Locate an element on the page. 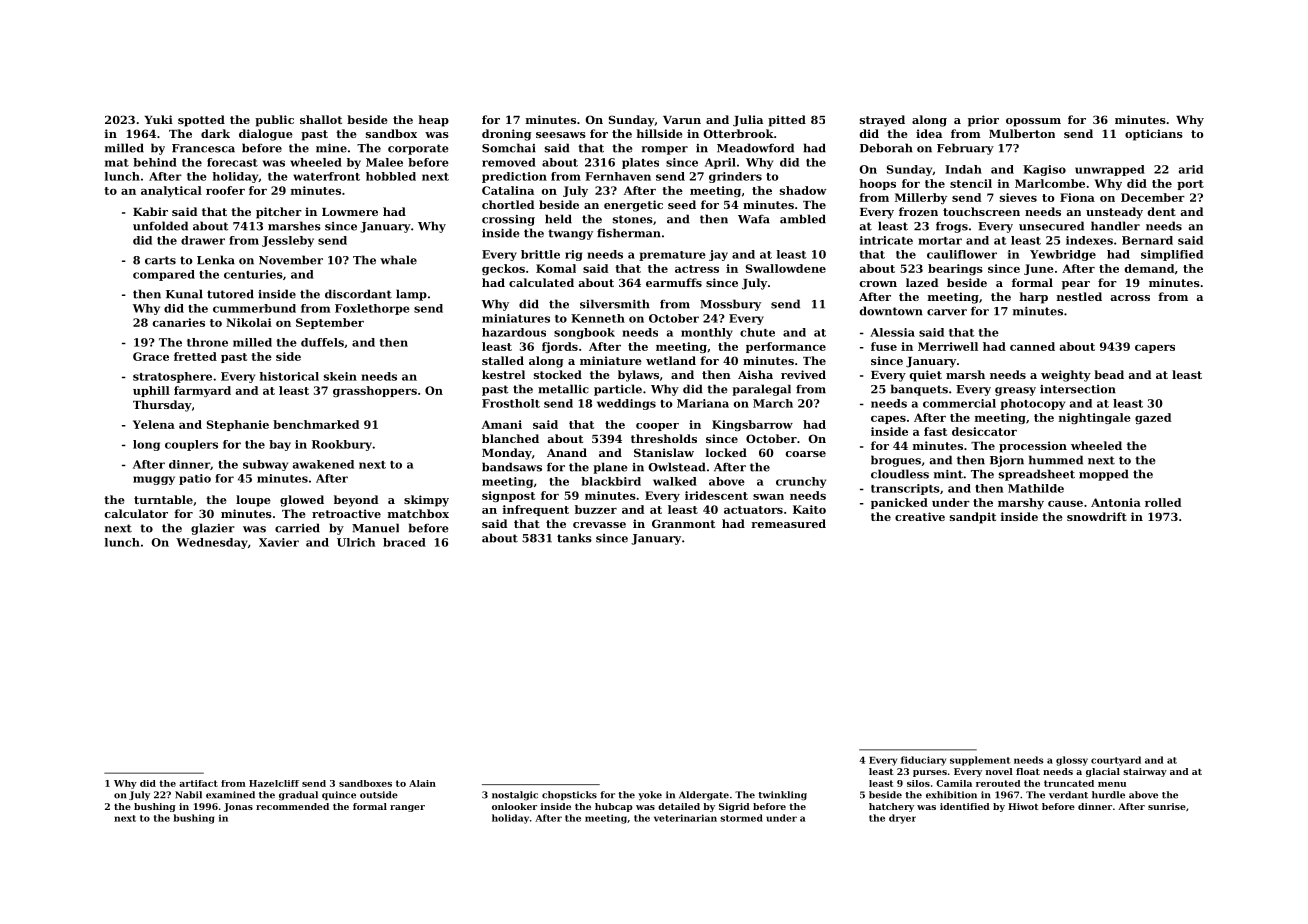 The width and height of the page is (1308, 924). Xavier is located at coordinates (279, 542).
